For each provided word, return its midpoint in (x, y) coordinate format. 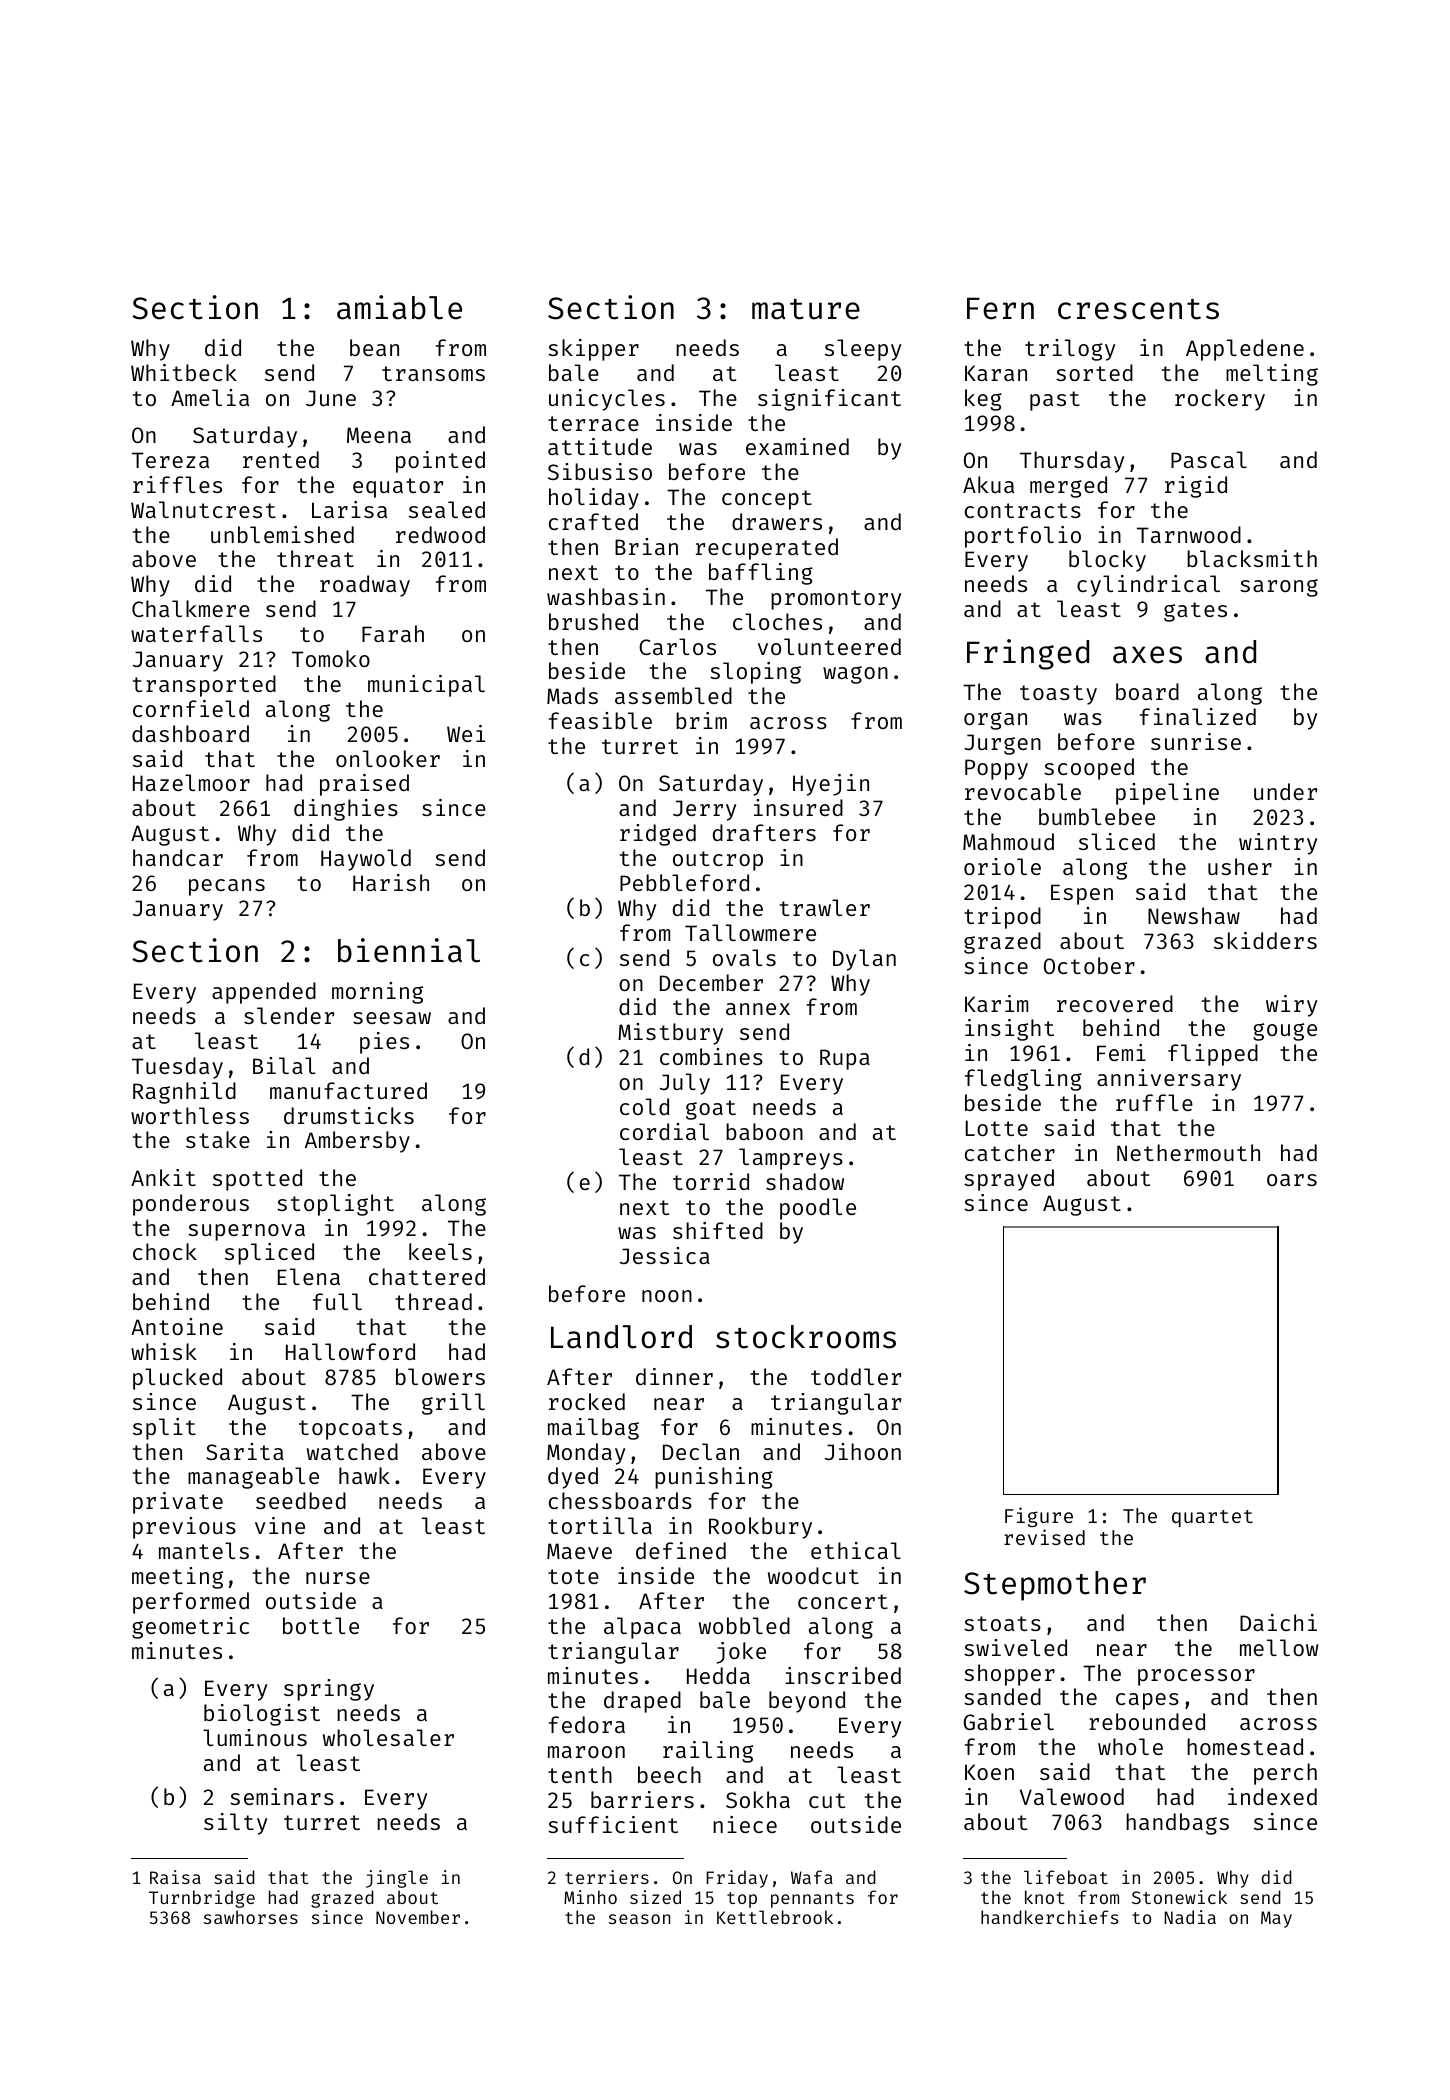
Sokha (758, 1799)
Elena (309, 1276)
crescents (1138, 309)
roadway (365, 586)
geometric (190, 1628)
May (1276, 1919)
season (640, 1919)
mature (806, 309)
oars (1292, 1180)
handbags (1177, 1824)
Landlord (621, 1337)
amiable (399, 307)
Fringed (1028, 654)
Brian (646, 546)
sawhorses (251, 1917)
